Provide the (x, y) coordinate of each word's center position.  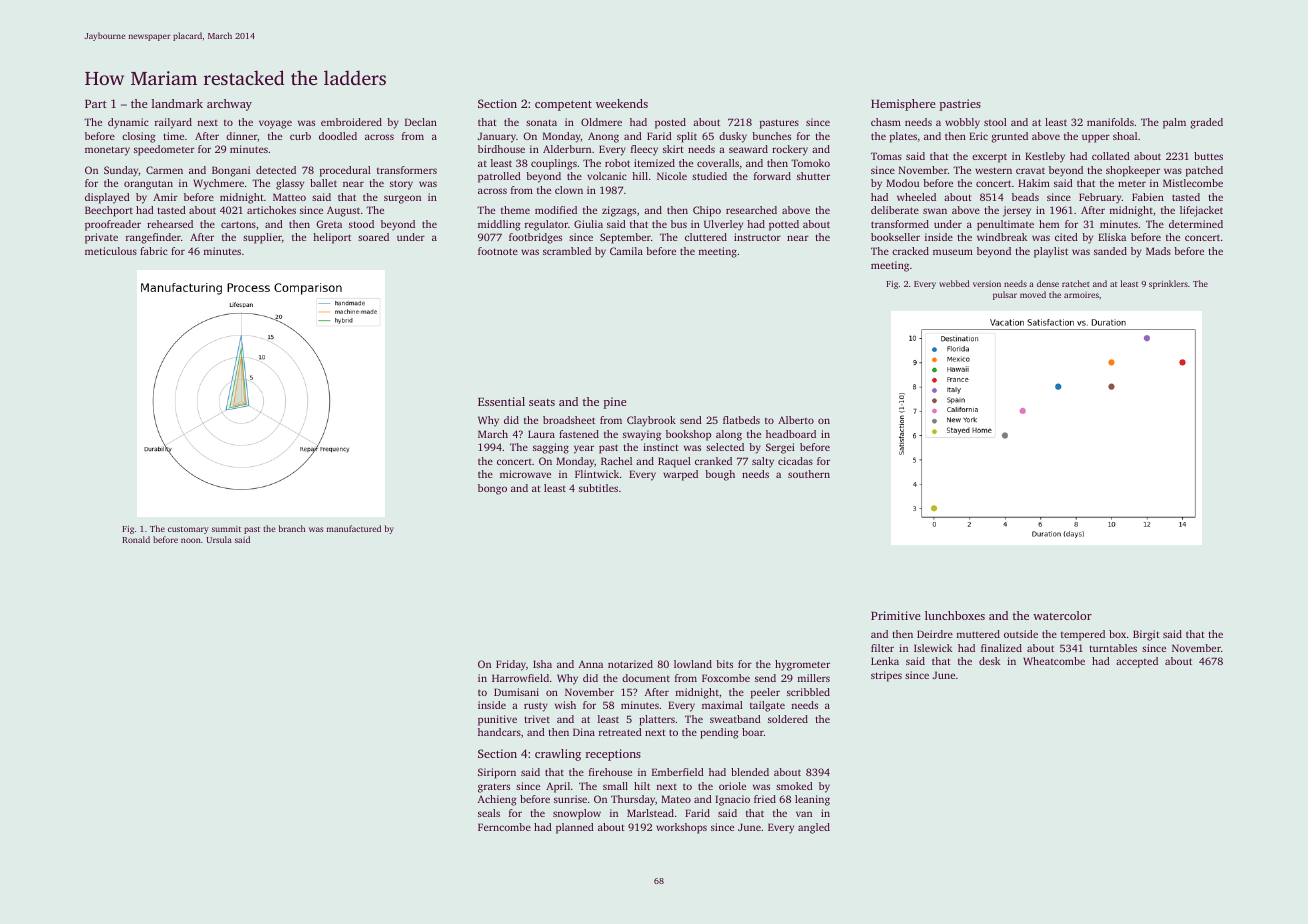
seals (489, 813)
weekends (622, 103)
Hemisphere (903, 105)
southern (809, 474)
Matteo (289, 197)
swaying (642, 435)
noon (191, 540)
